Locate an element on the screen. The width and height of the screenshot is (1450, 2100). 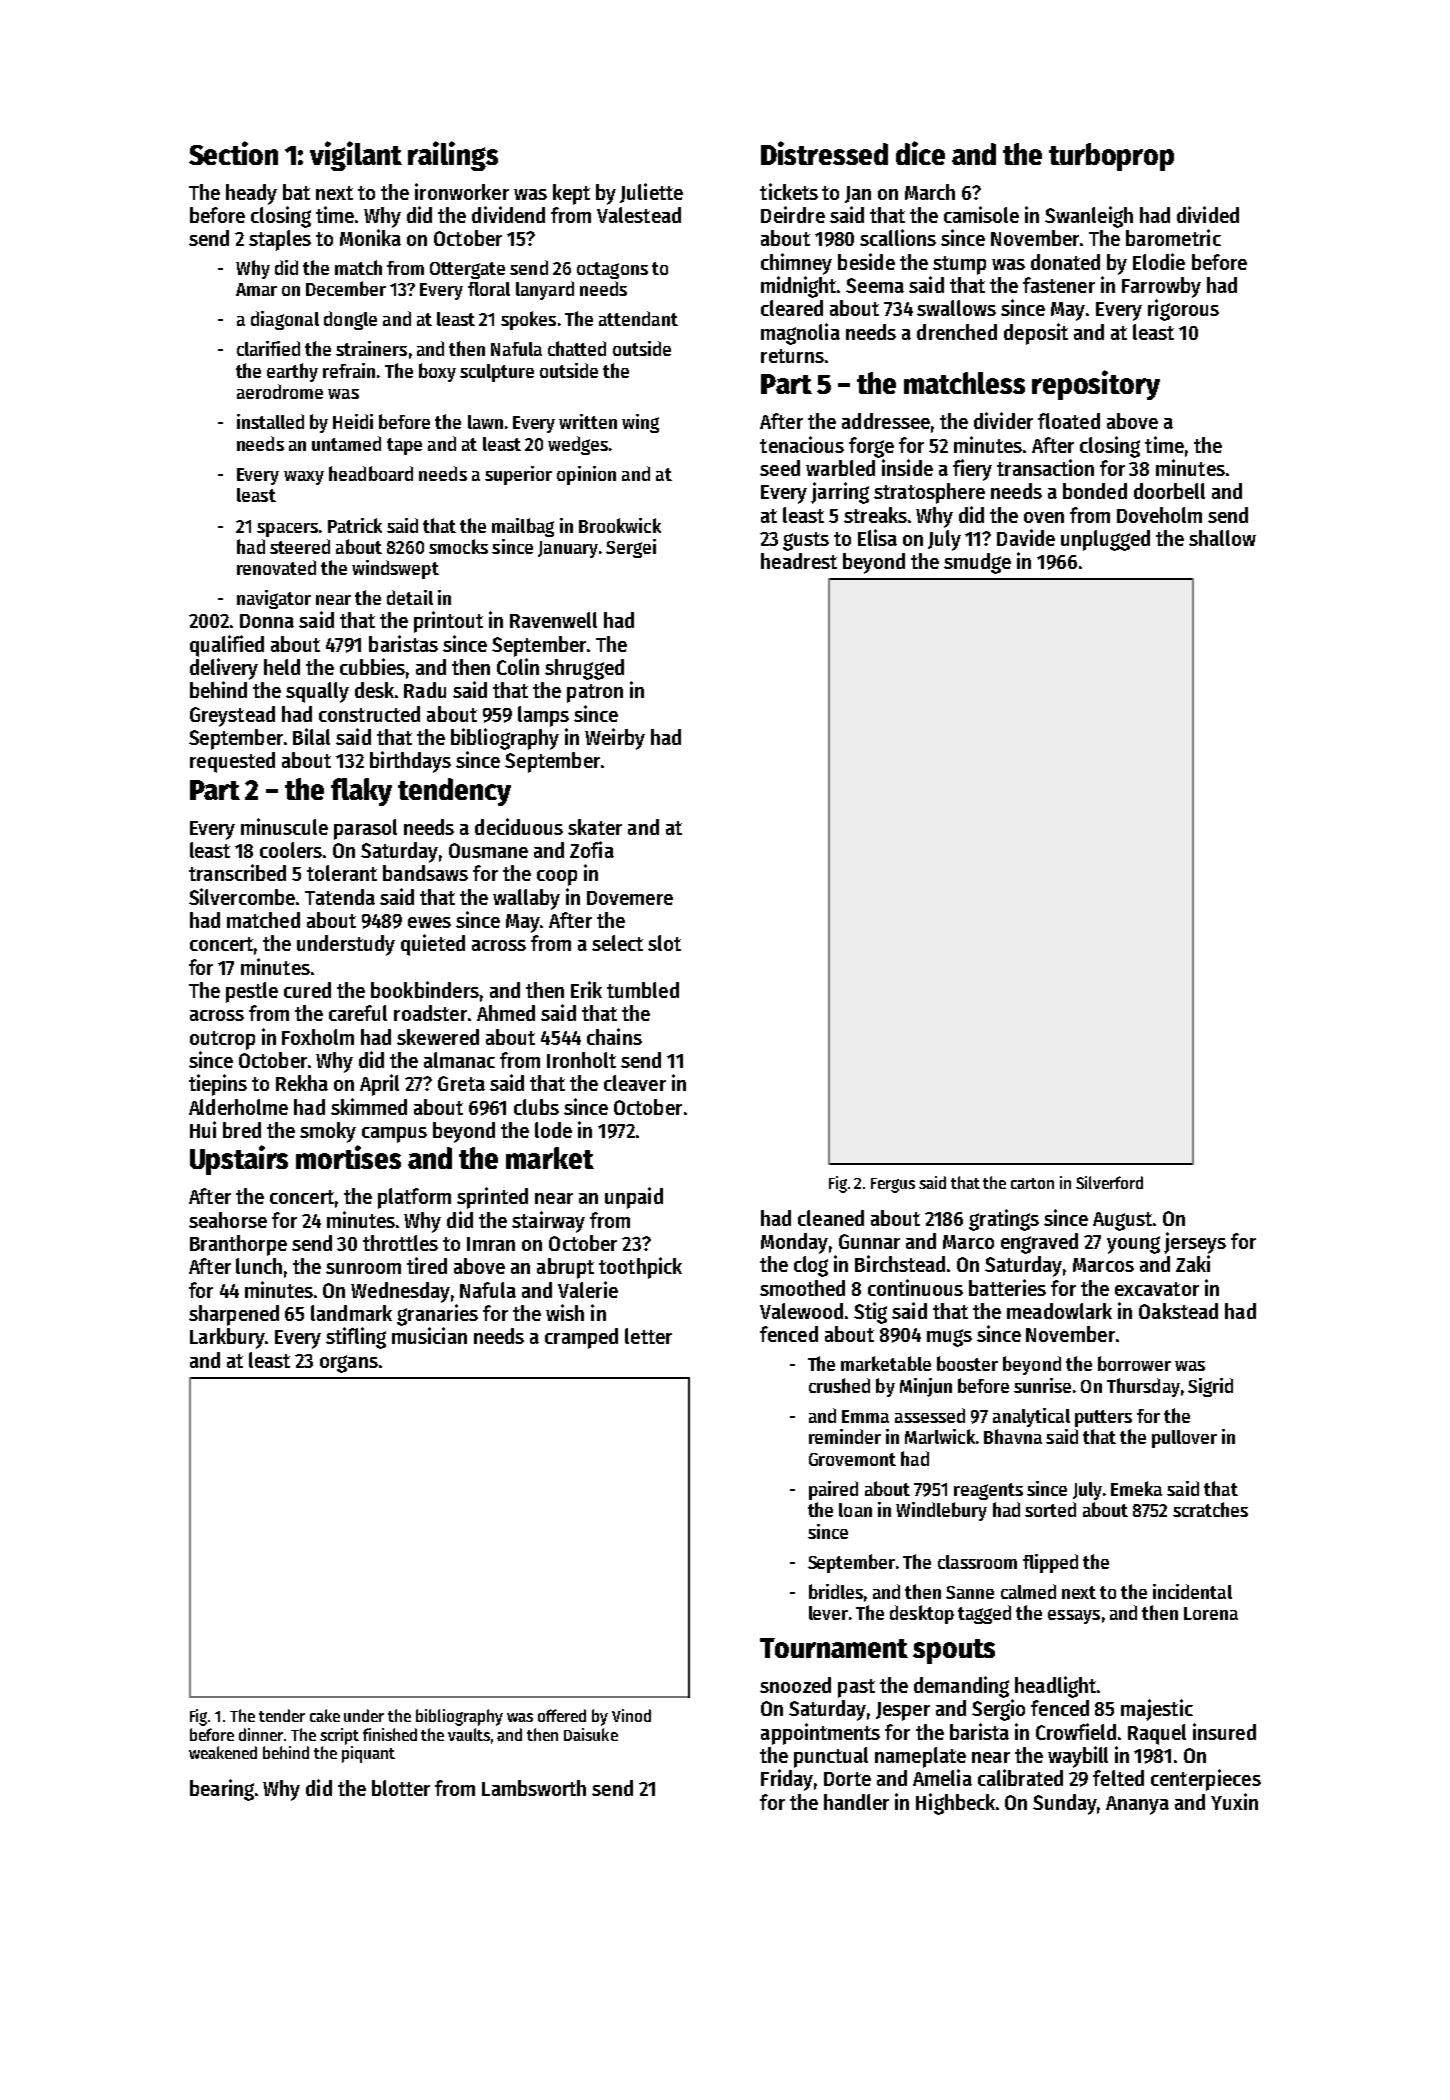
headrest is located at coordinates (799, 561).
